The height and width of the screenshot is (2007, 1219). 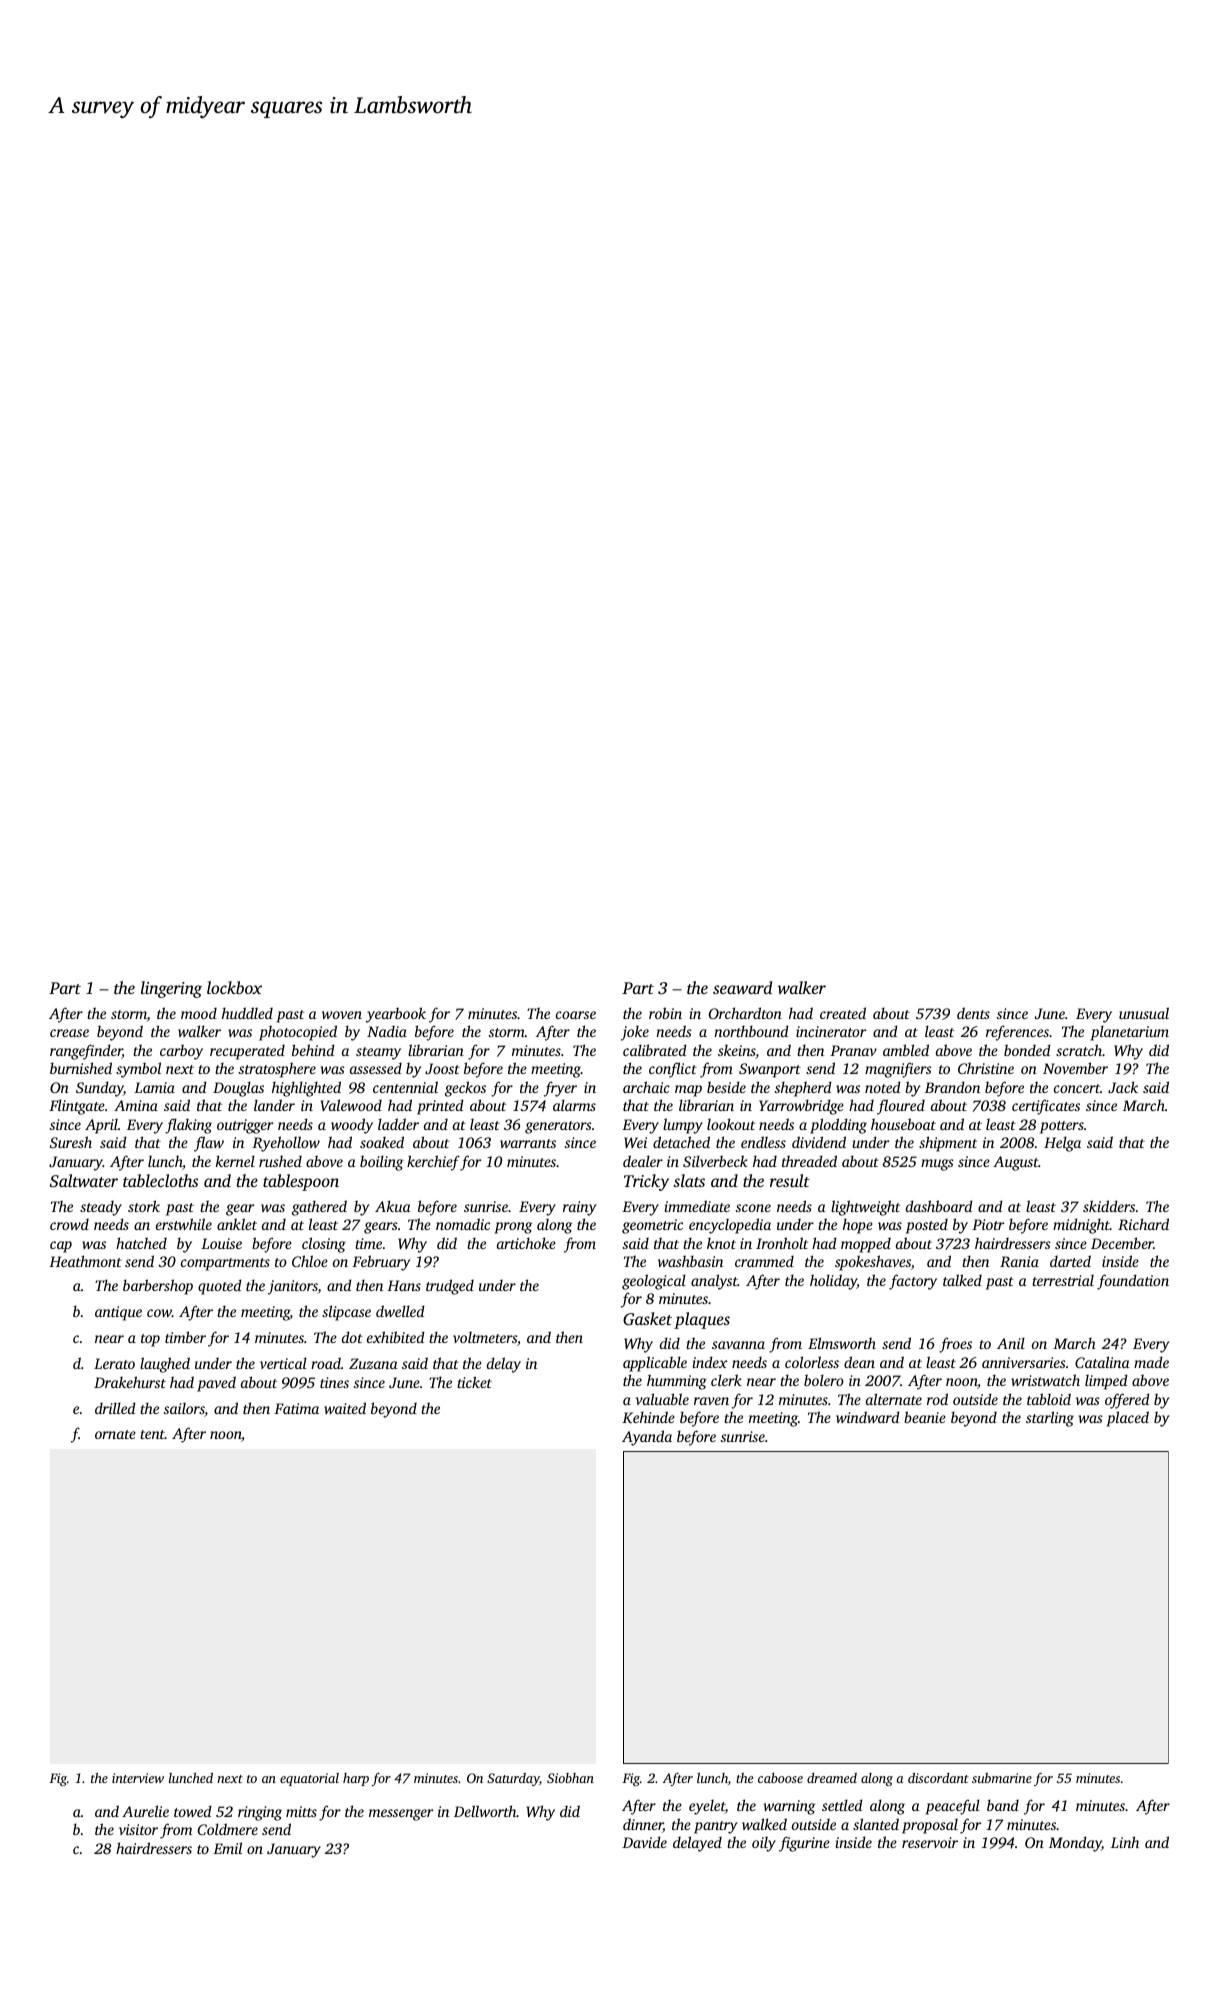 I want to click on janitors, so click(x=293, y=1287).
